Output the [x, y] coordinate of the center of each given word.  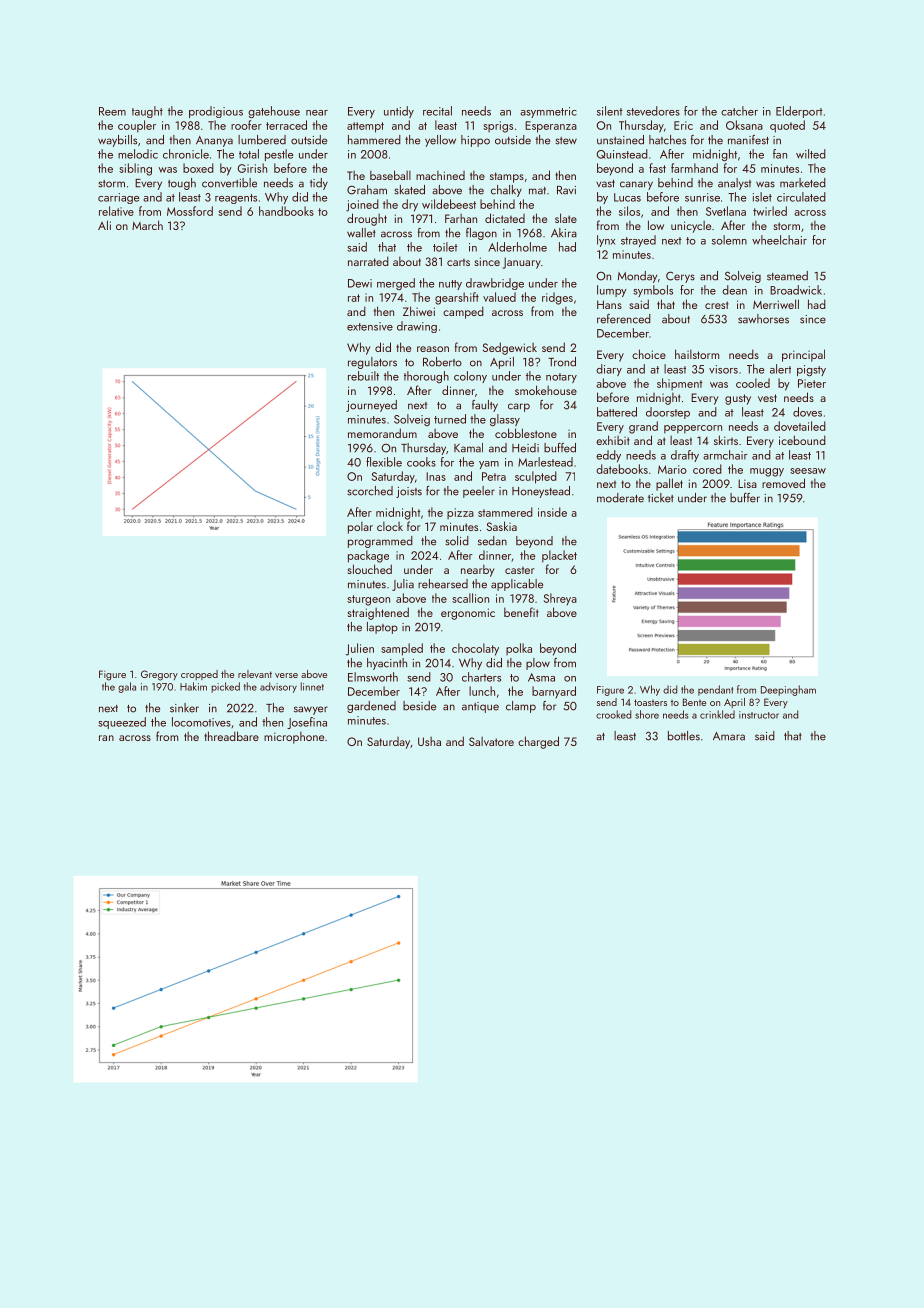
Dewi [360, 283]
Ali [104, 225]
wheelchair [779, 240]
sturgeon [368, 600]
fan [780, 154]
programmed [380, 542]
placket [559, 556]
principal [803, 355]
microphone [294, 738]
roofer [246, 125]
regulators [372, 363]
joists [409, 492]
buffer [745, 498]
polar [360, 528]
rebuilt [363, 376]
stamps [507, 177]
